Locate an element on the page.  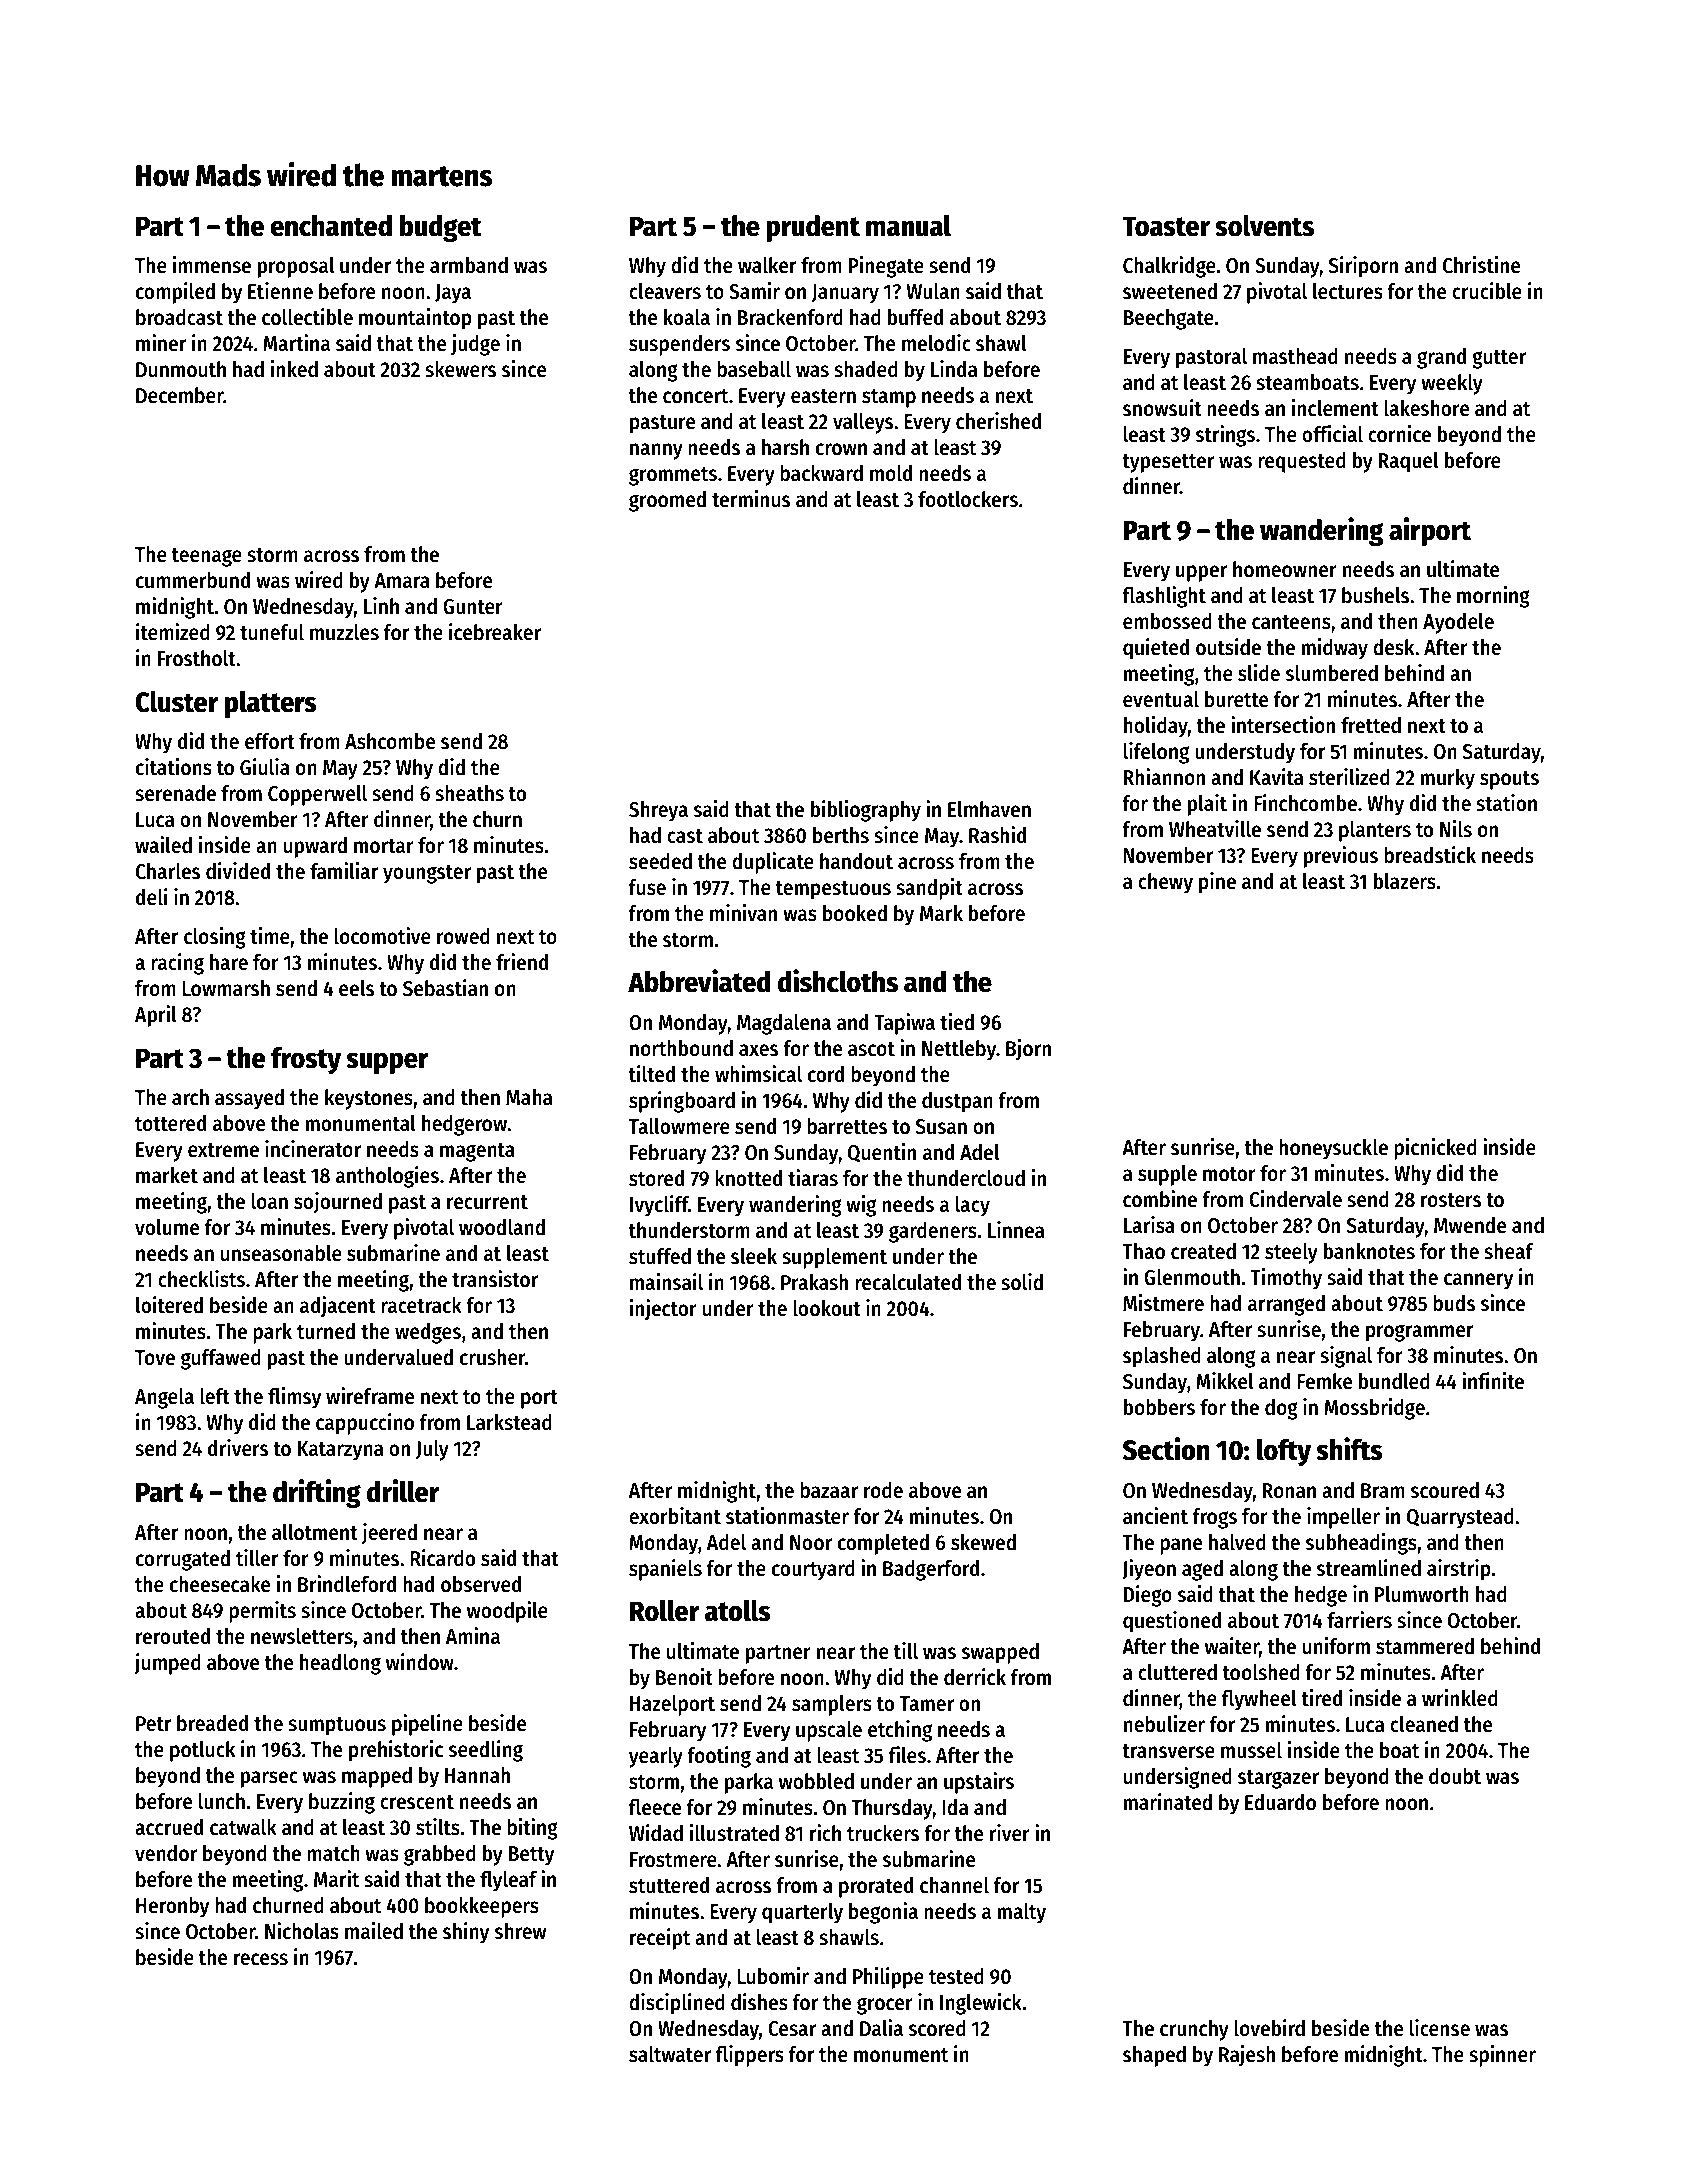
extreme is located at coordinates (223, 1150).
